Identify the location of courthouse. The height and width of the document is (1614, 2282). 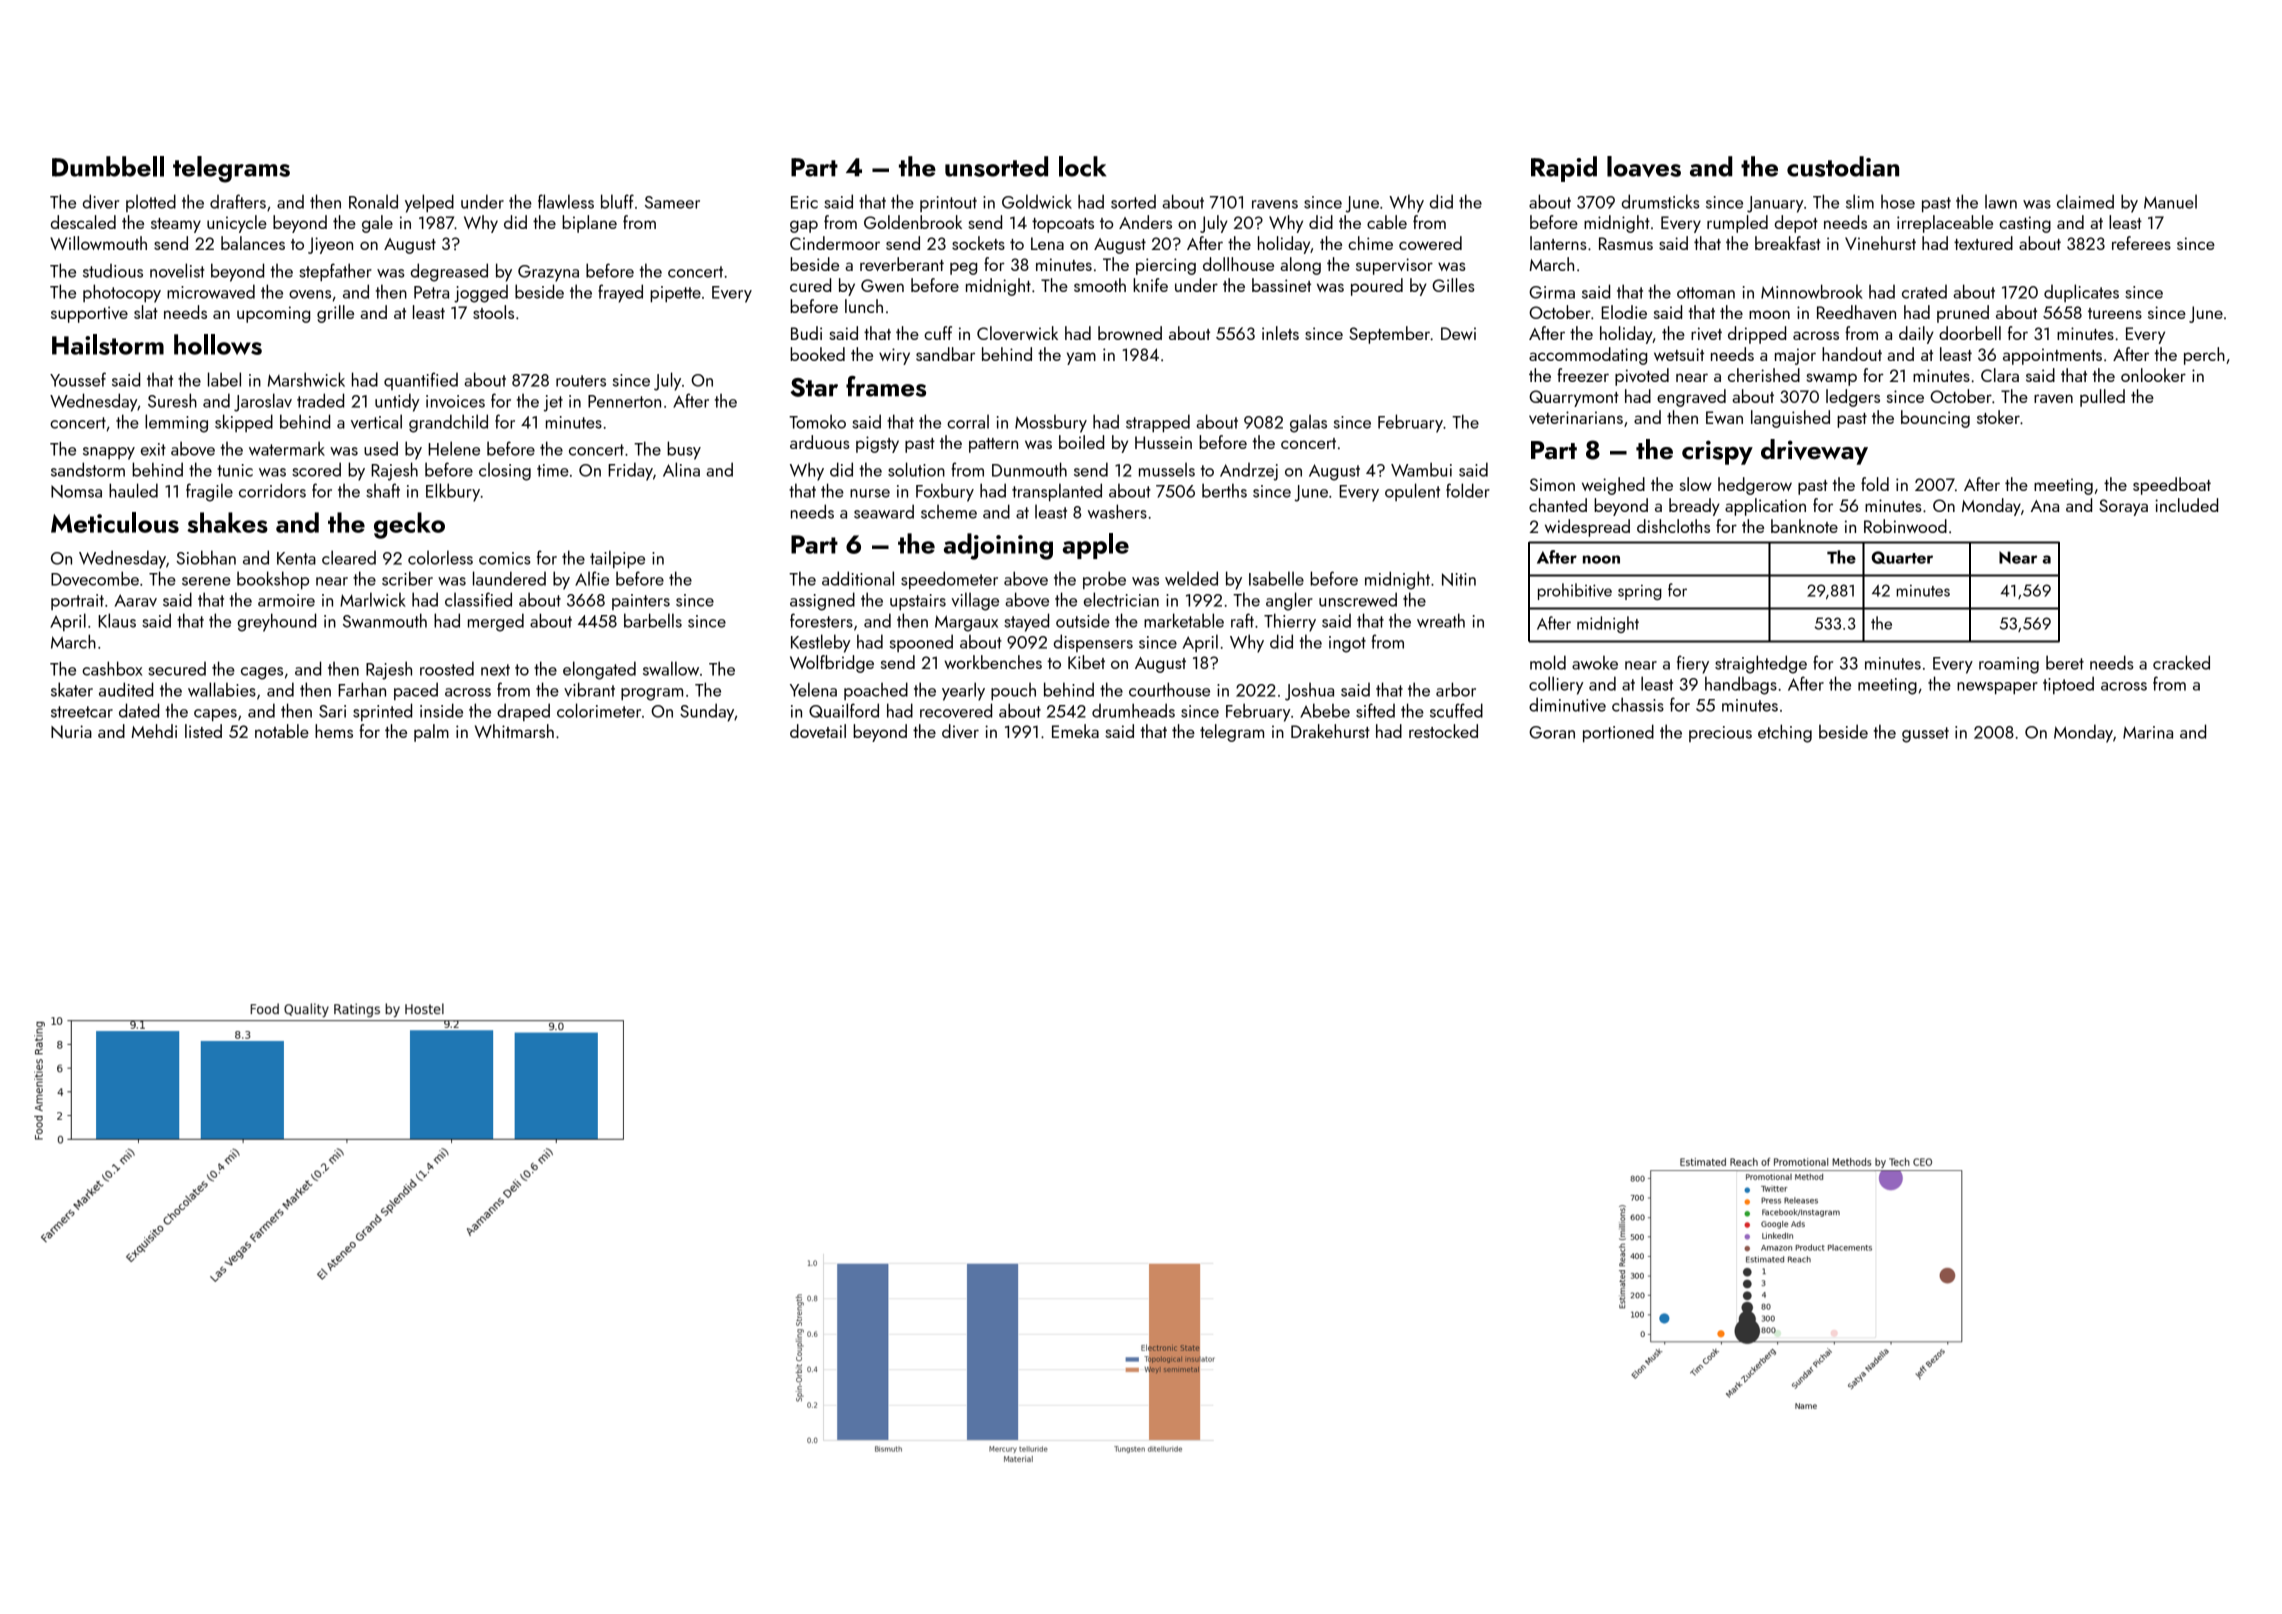
(1169, 689).
